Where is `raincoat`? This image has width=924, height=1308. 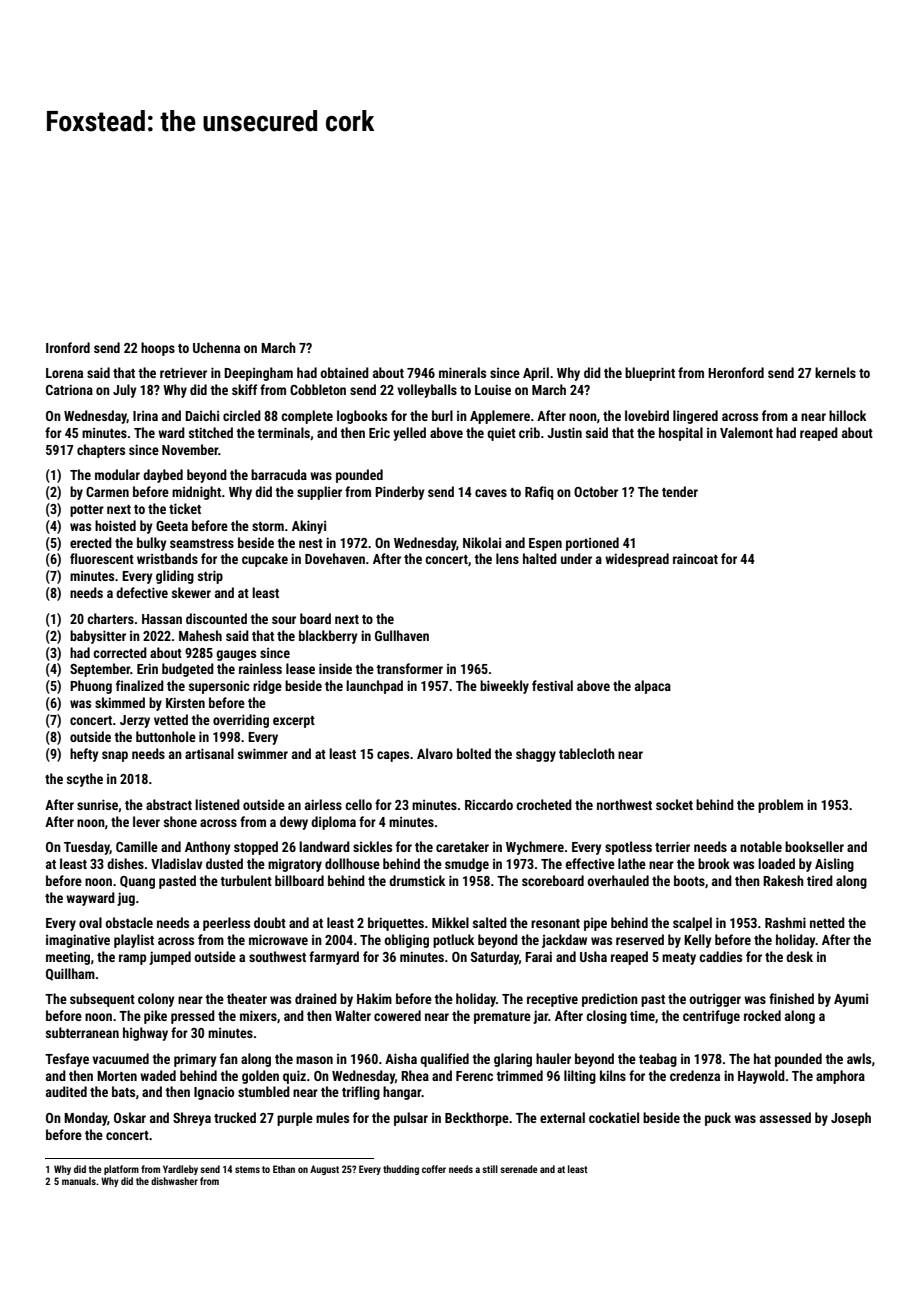
raincoat is located at coordinates (695, 559).
